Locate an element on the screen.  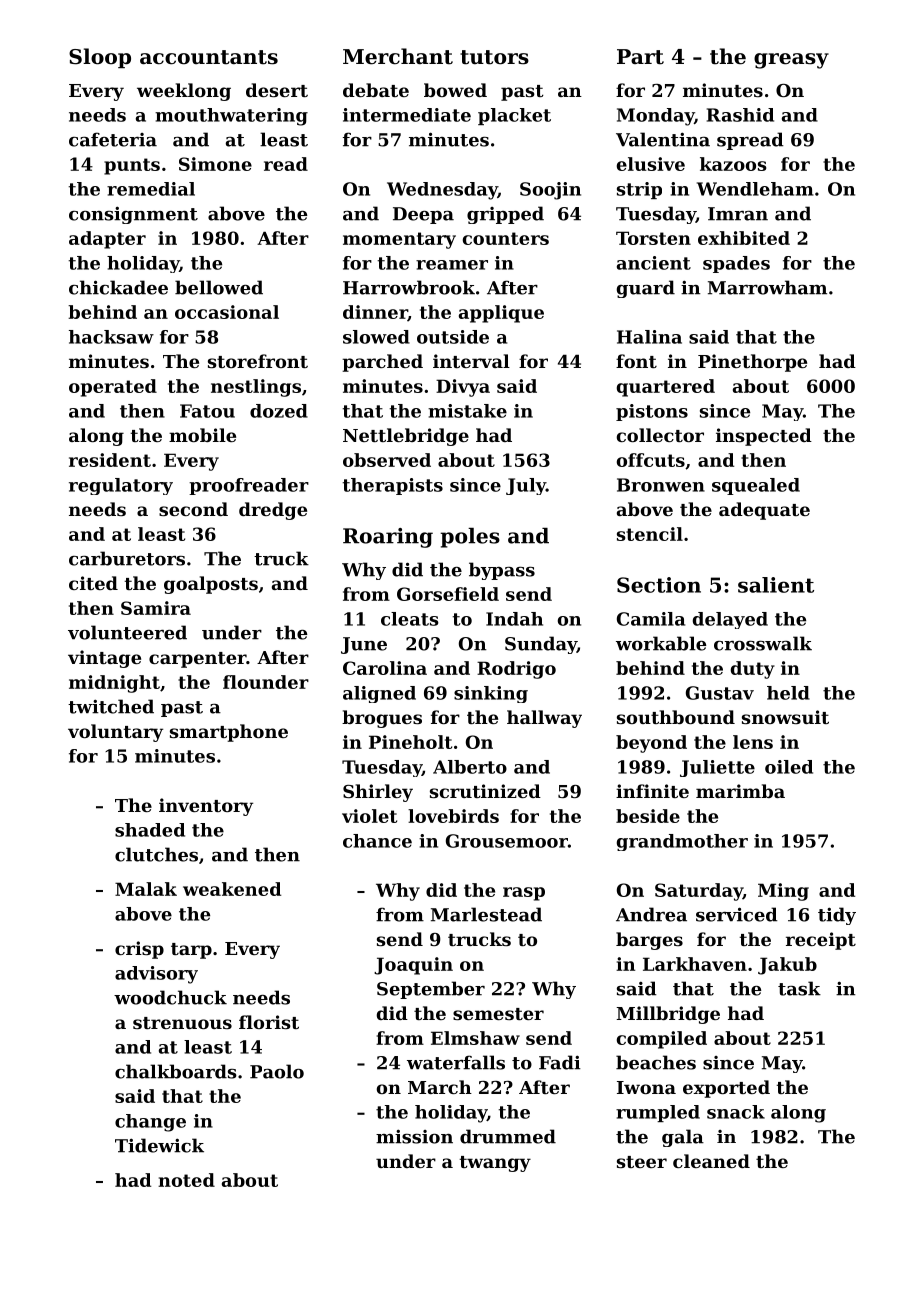
held is located at coordinates (788, 693).
